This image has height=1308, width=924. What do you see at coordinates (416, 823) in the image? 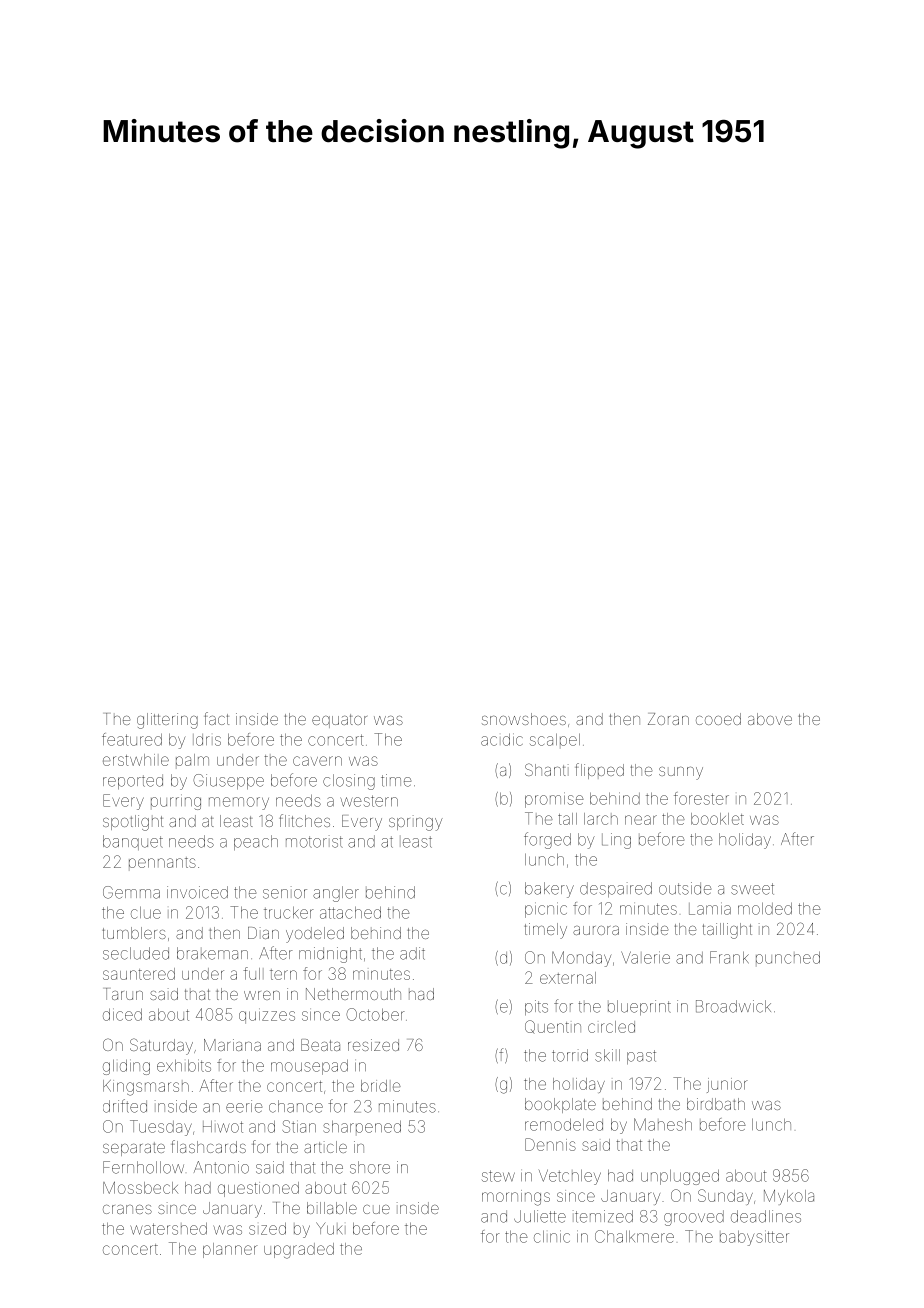
I see `springy` at bounding box center [416, 823].
